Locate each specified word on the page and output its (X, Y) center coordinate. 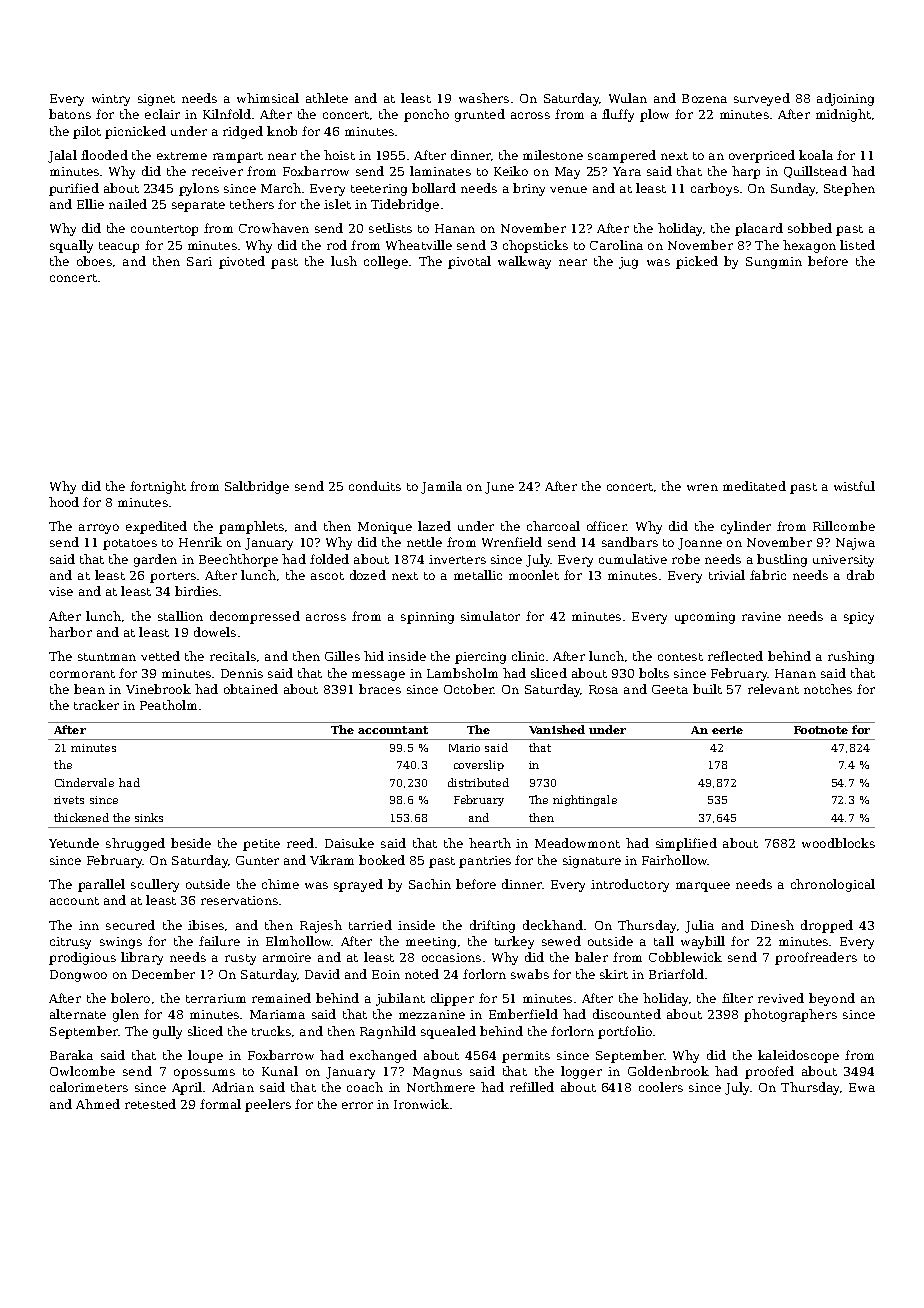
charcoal (553, 526)
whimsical (268, 98)
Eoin (386, 974)
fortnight (158, 487)
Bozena (704, 98)
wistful (854, 486)
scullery (155, 885)
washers (484, 98)
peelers (268, 1105)
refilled (532, 1087)
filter (737, 998)
